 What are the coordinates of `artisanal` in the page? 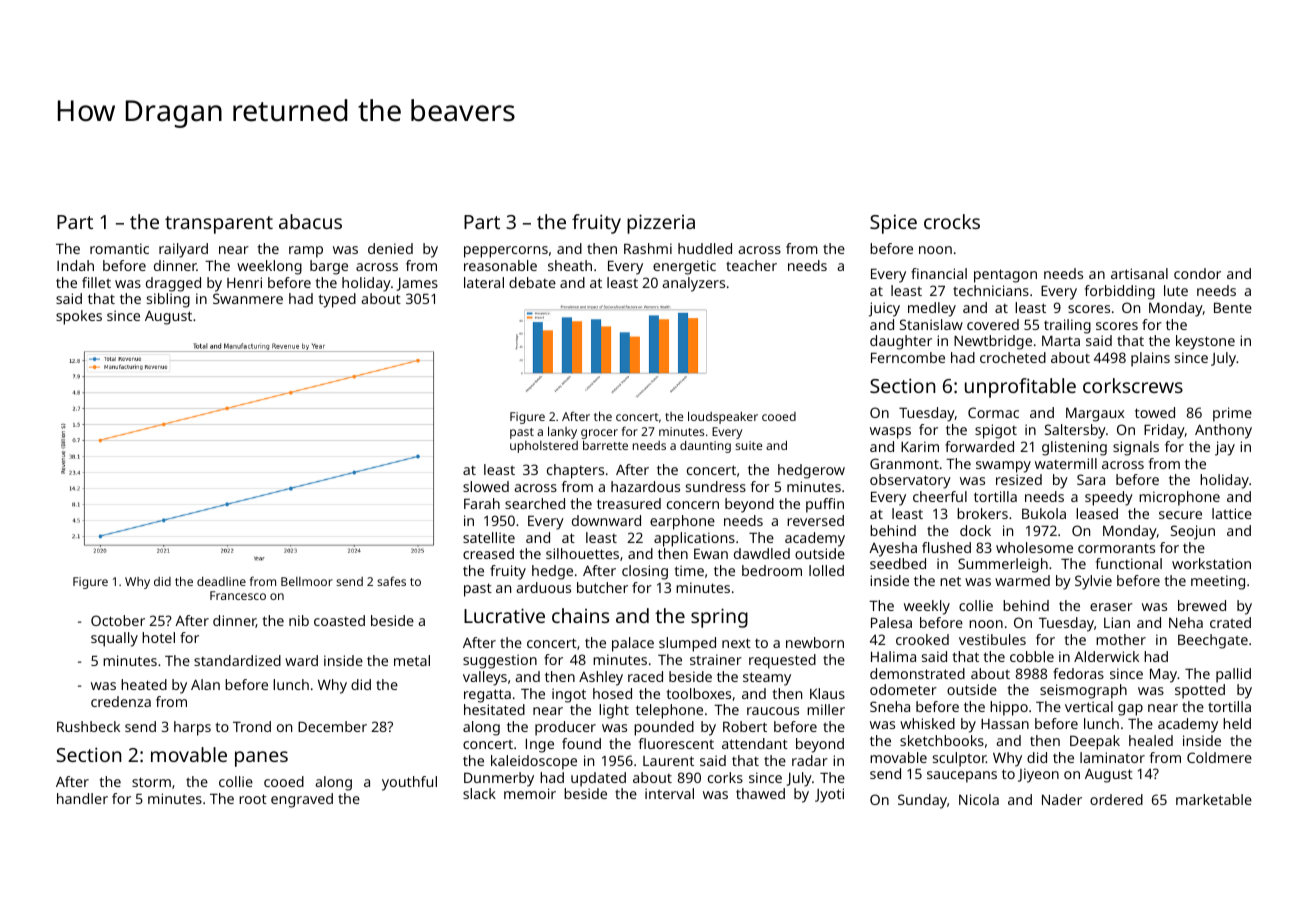 It's located at (1139, 273).
